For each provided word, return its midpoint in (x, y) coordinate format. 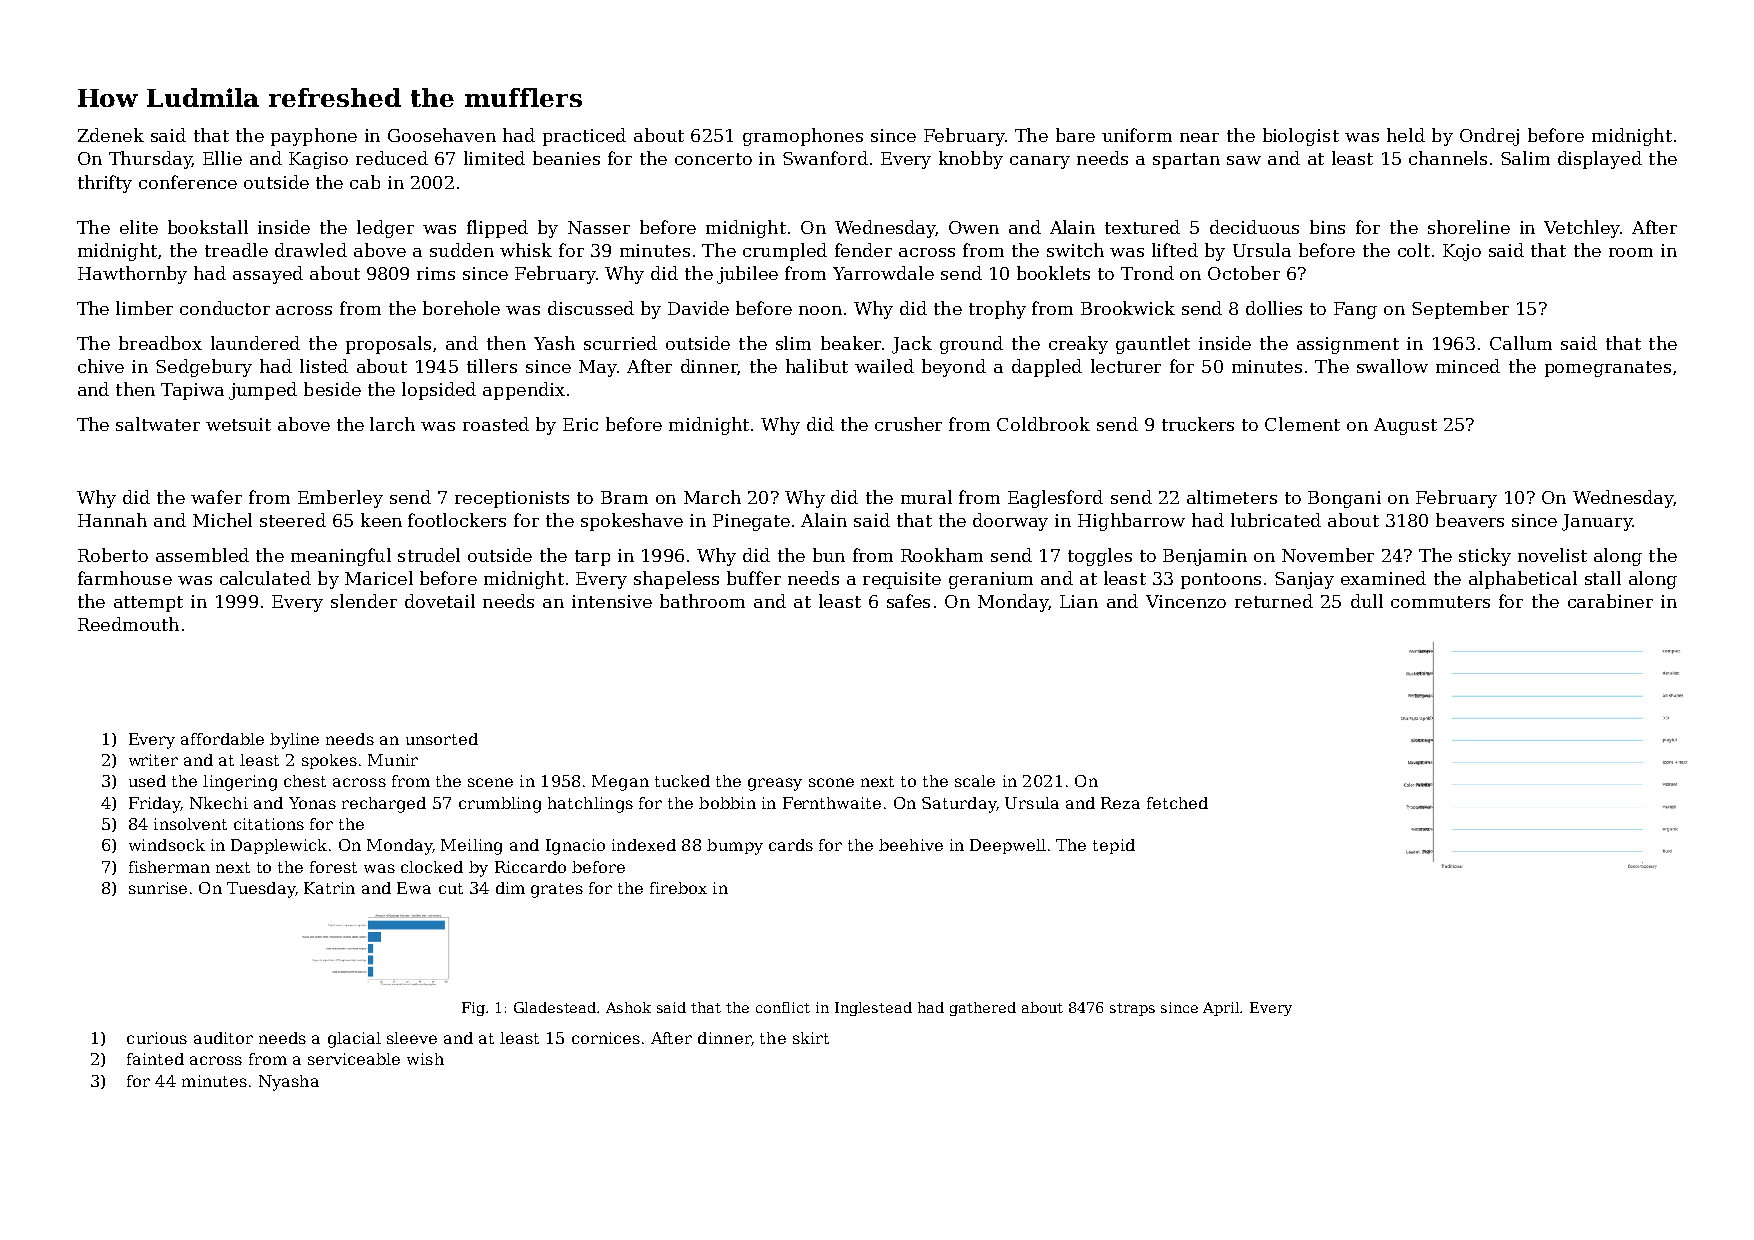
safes (908, 601)
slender (364, 601)
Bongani (1344, 499)
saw (1244, 160)
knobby (971, 160)
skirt (811, 1038)
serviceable (354, 1059)
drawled (311, 250)
